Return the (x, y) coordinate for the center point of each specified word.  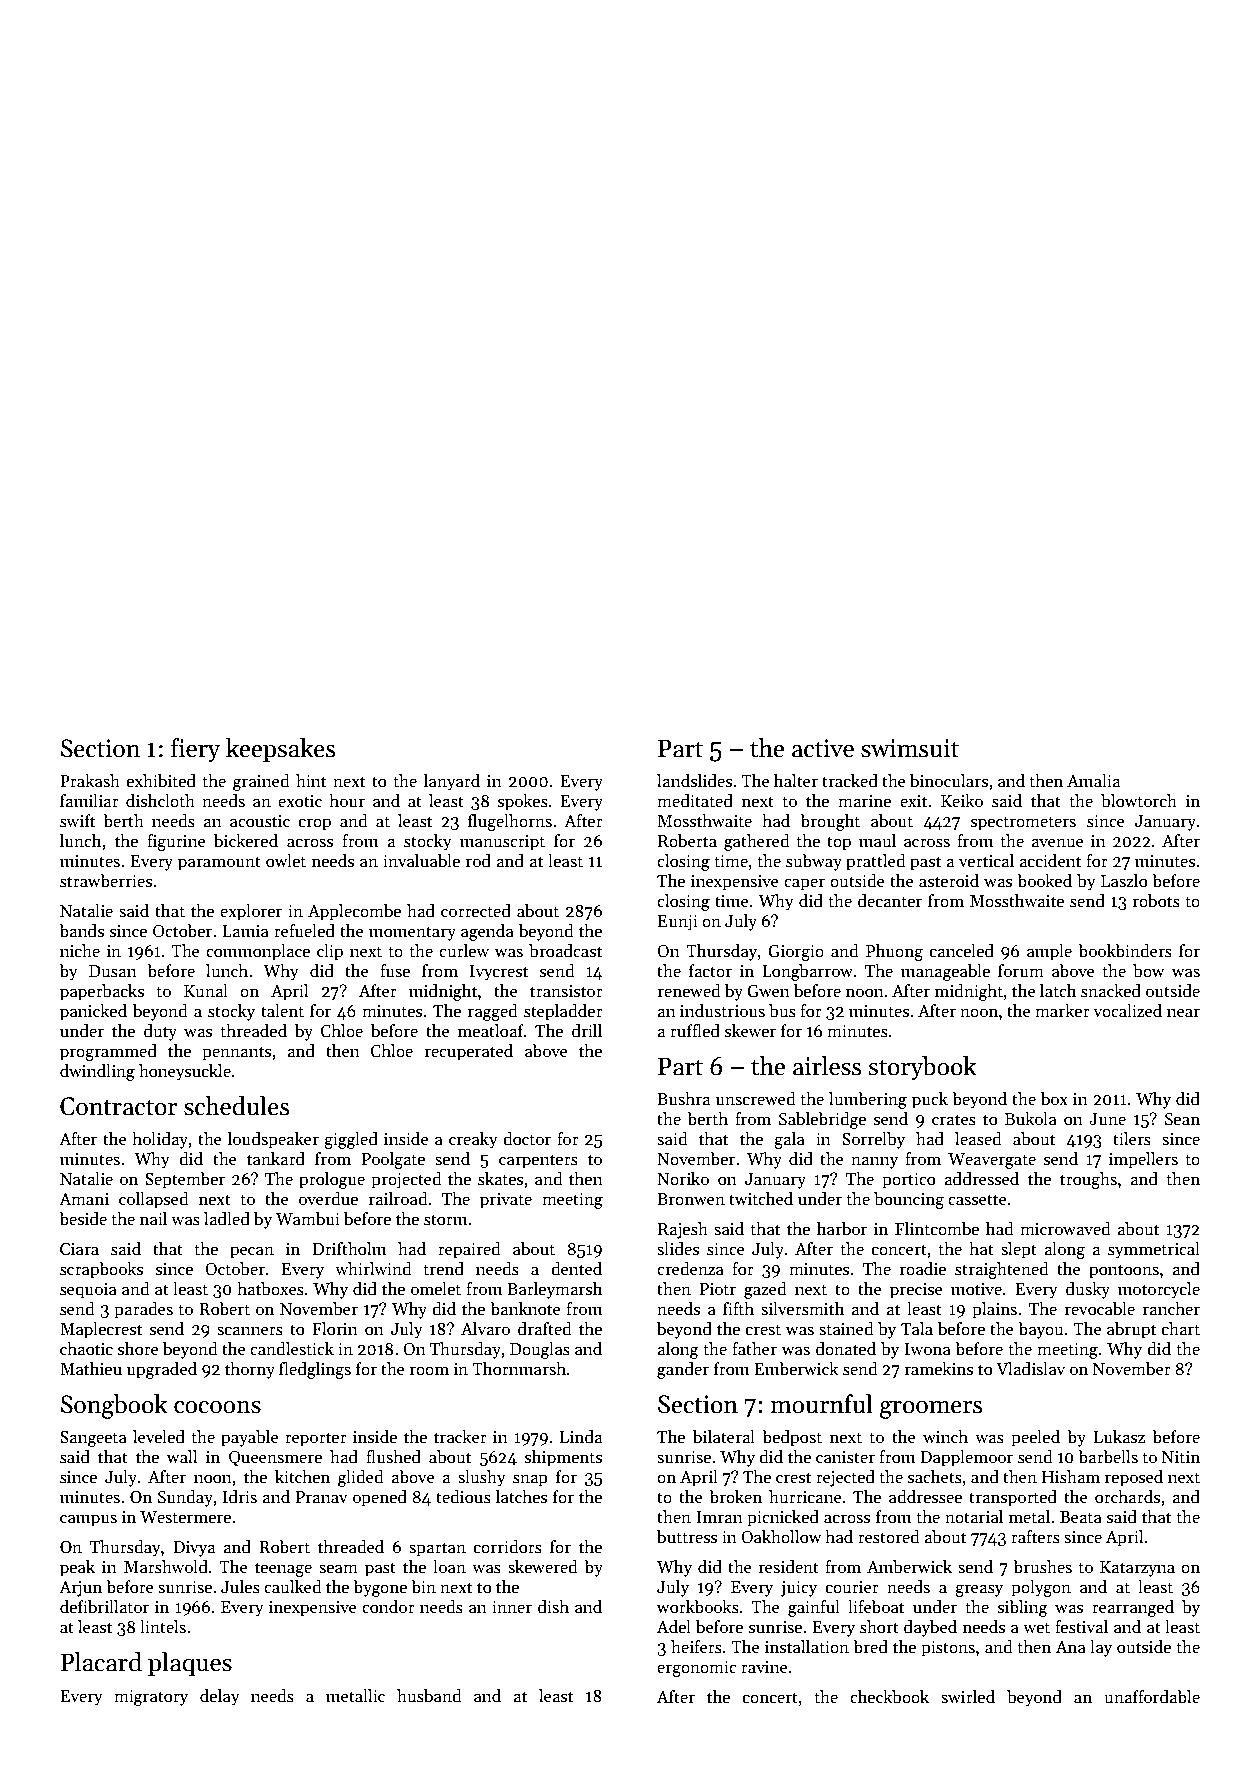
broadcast (565, 951)
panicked (93, 1012)
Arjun (80, 1589)
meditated (695, 801)
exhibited (161, 781)
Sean (1182, 1119)
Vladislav (1030, 1369)
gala (789, 1140)
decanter (890, 901)
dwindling (97, 1072)
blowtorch (1139, 801)
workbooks (698, 1607)
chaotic (86, 1349)
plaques (190, 1664)
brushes (1042, 1567)
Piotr (718, 1289)
